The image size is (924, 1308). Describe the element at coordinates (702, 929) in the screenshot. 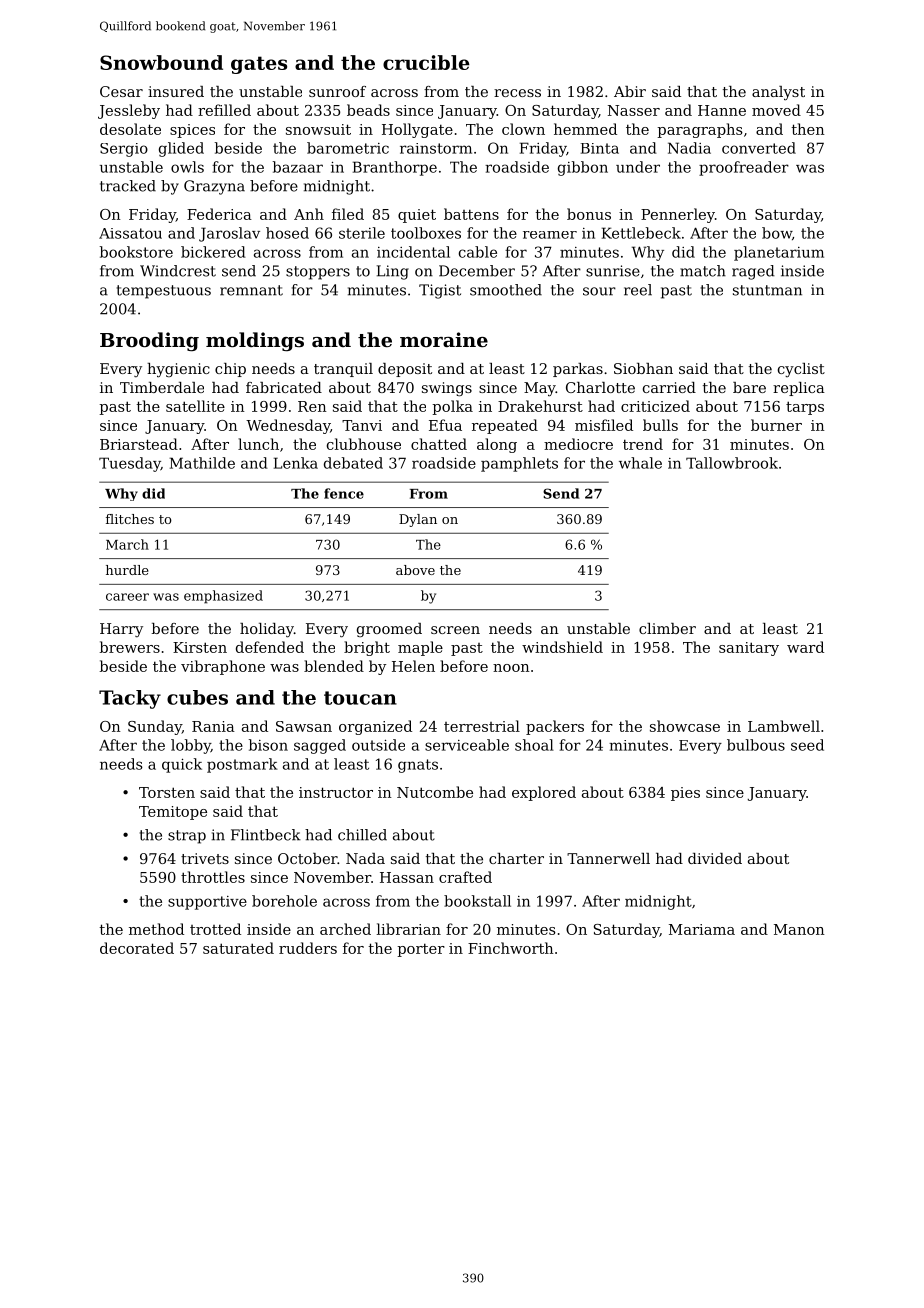

I see `Mariama` at that location.
